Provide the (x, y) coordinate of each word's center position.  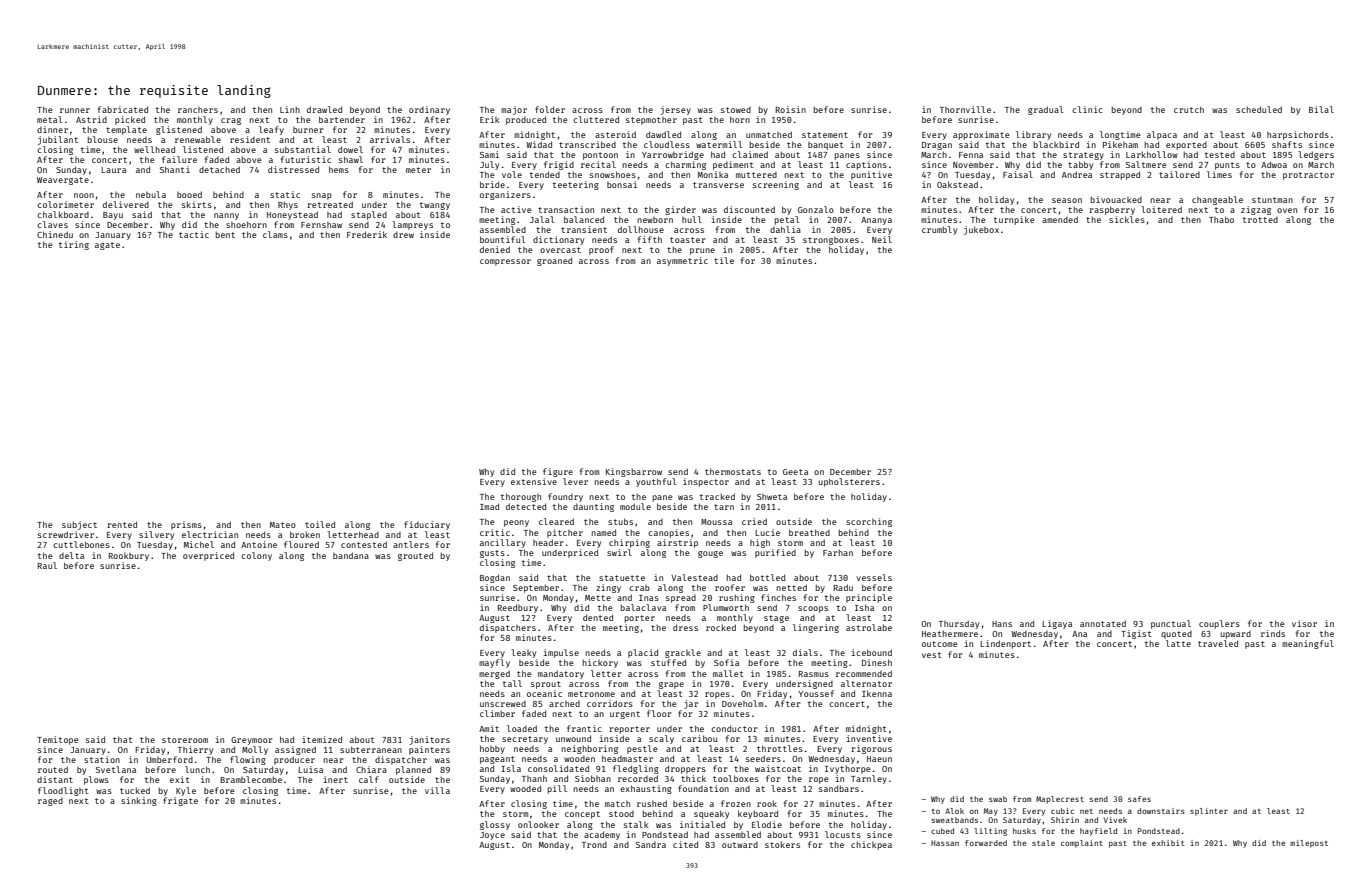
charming (685, 165)
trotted (1260, 220)
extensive (534, 481)
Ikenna (877, 693)
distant (55, 779)
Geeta (795, 472)
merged (494, 674)
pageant (497, 760)
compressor (505, 262)
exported (1186, 146)
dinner (52, 129)
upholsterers (849, 482)
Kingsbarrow (634, 472)
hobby (492, 749)
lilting (990, 832)
